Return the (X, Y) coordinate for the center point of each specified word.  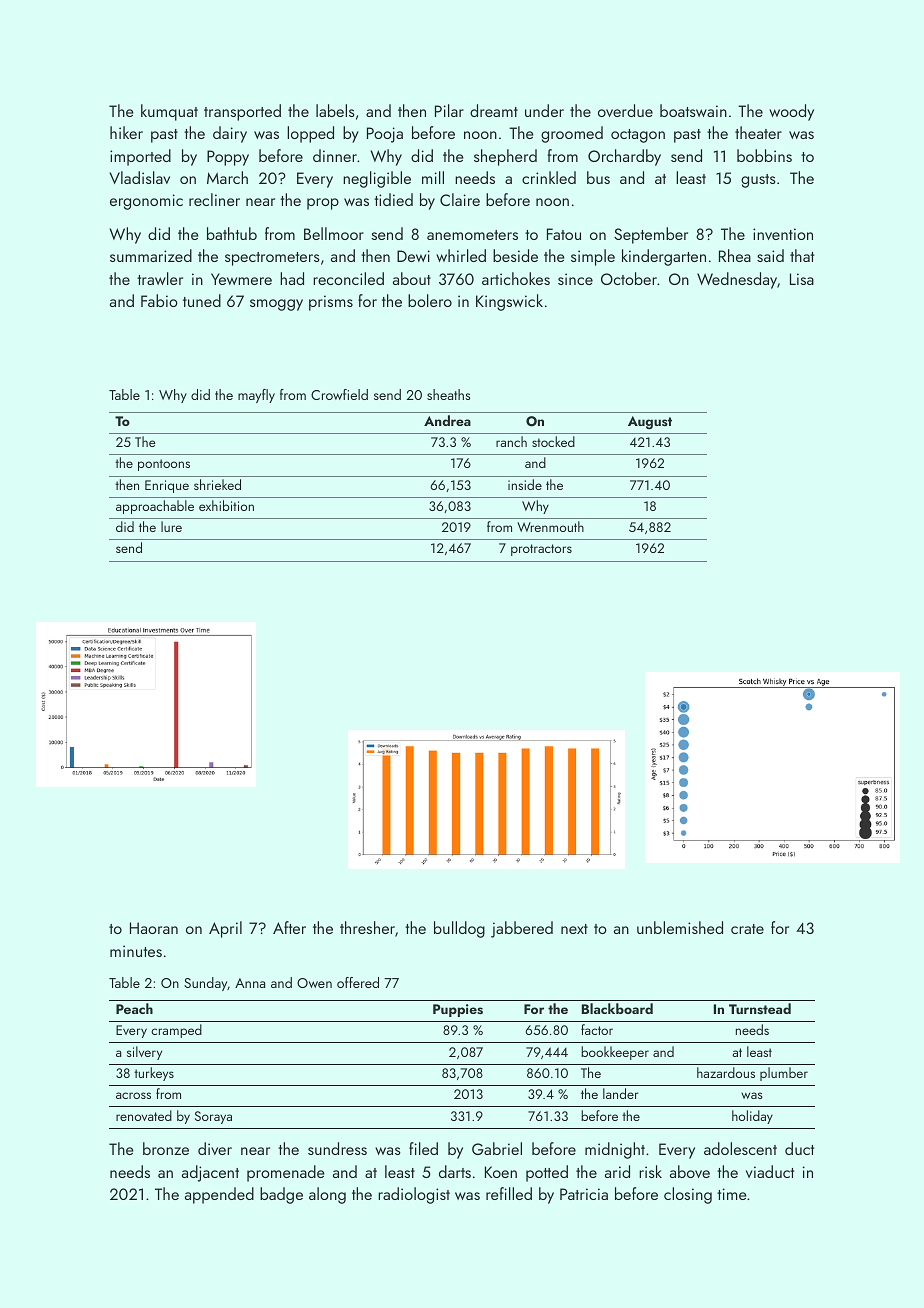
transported (242, 112)
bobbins (764, 155)
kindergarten (664, 257)
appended (219, 1195)
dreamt (494, 110)
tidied (393, 199)
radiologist (414, 1195)
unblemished (680, 927)
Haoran (154, 928)
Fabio (159, 300)
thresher (367, 927)
